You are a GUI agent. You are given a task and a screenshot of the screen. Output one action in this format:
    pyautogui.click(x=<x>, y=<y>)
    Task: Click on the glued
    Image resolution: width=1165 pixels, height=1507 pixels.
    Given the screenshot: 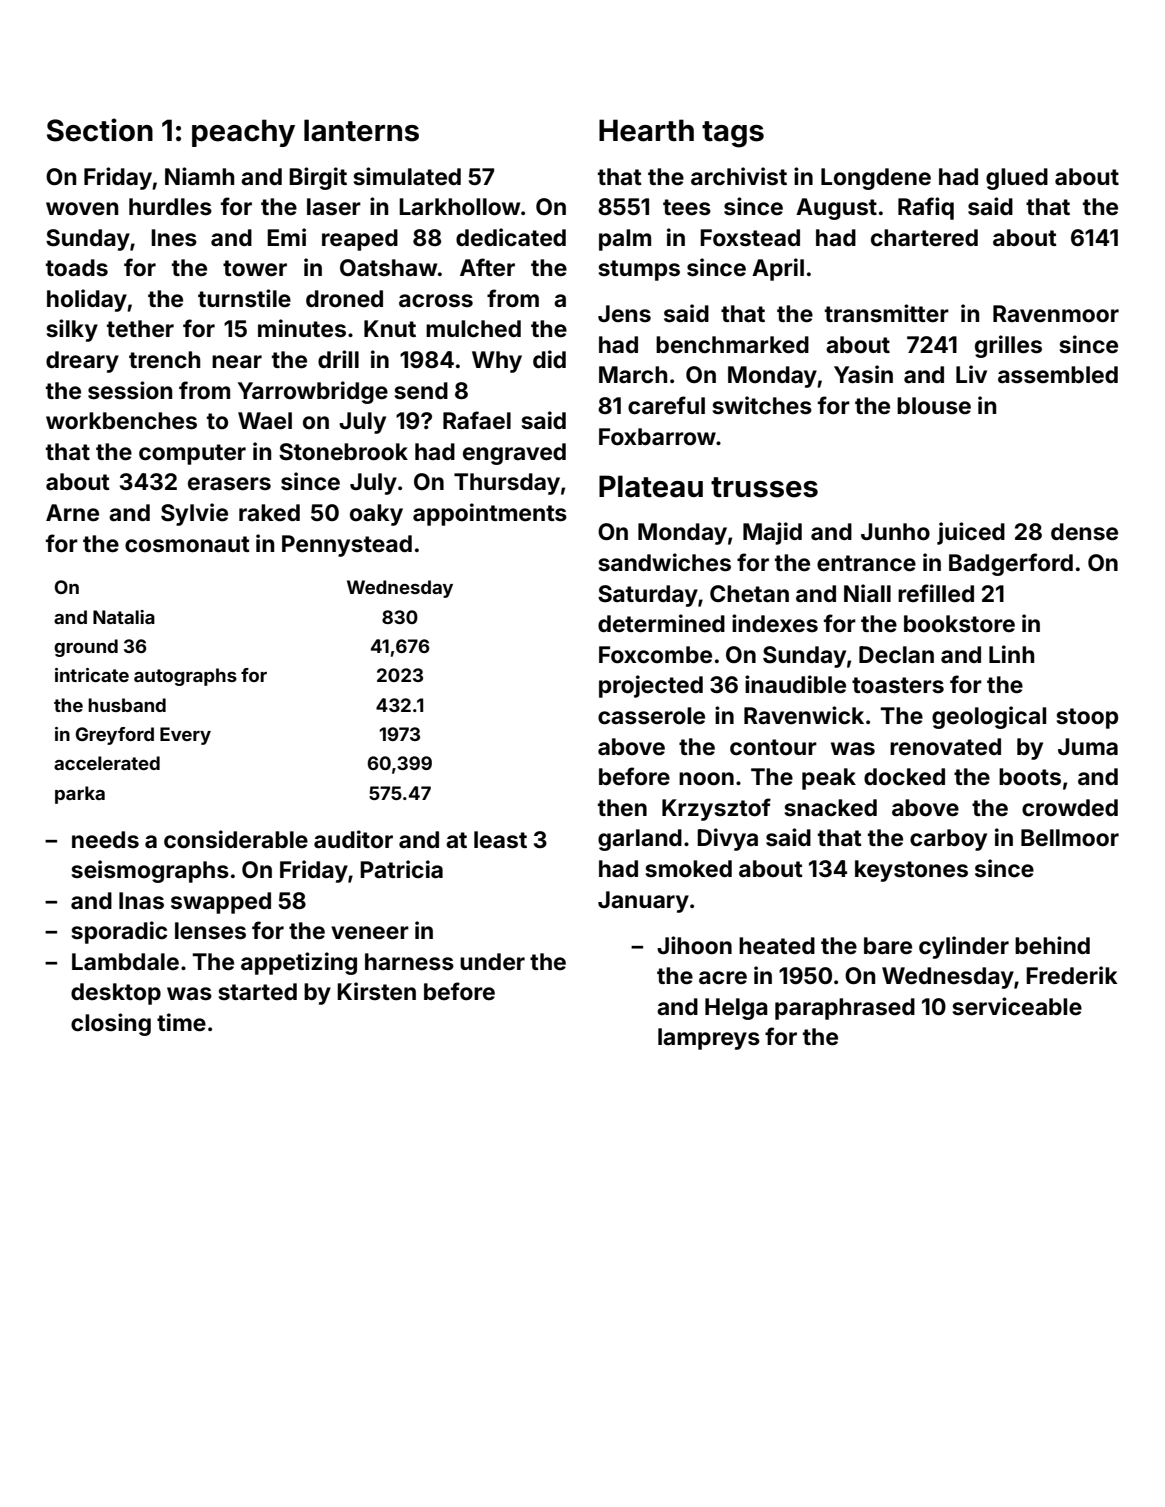 What is the action you would take?
    pyautogui.click(x=1017, y=179)
